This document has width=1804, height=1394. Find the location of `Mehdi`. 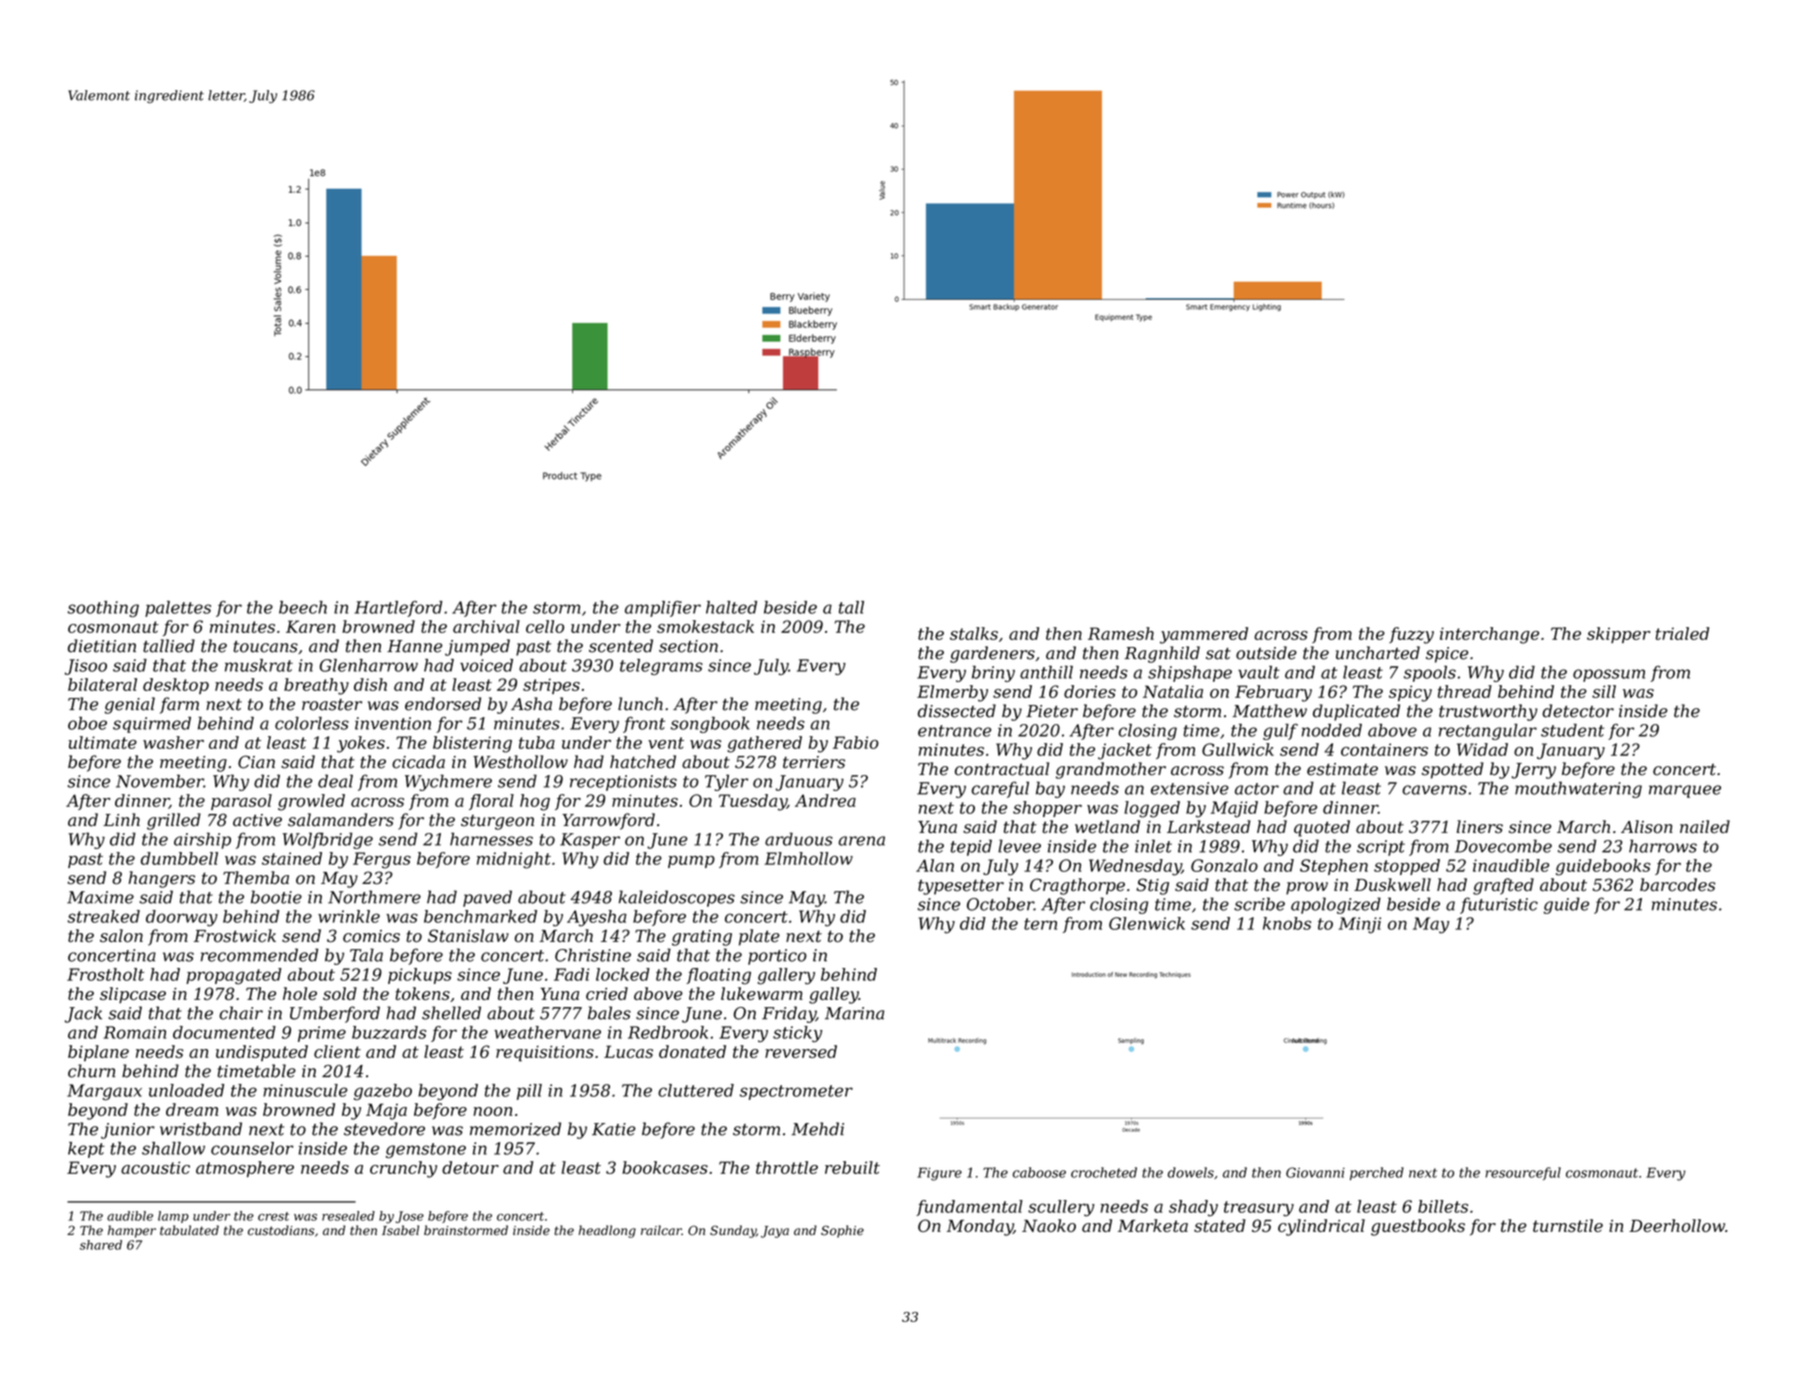

Mehdi is located at coordinates (817, 1129).
